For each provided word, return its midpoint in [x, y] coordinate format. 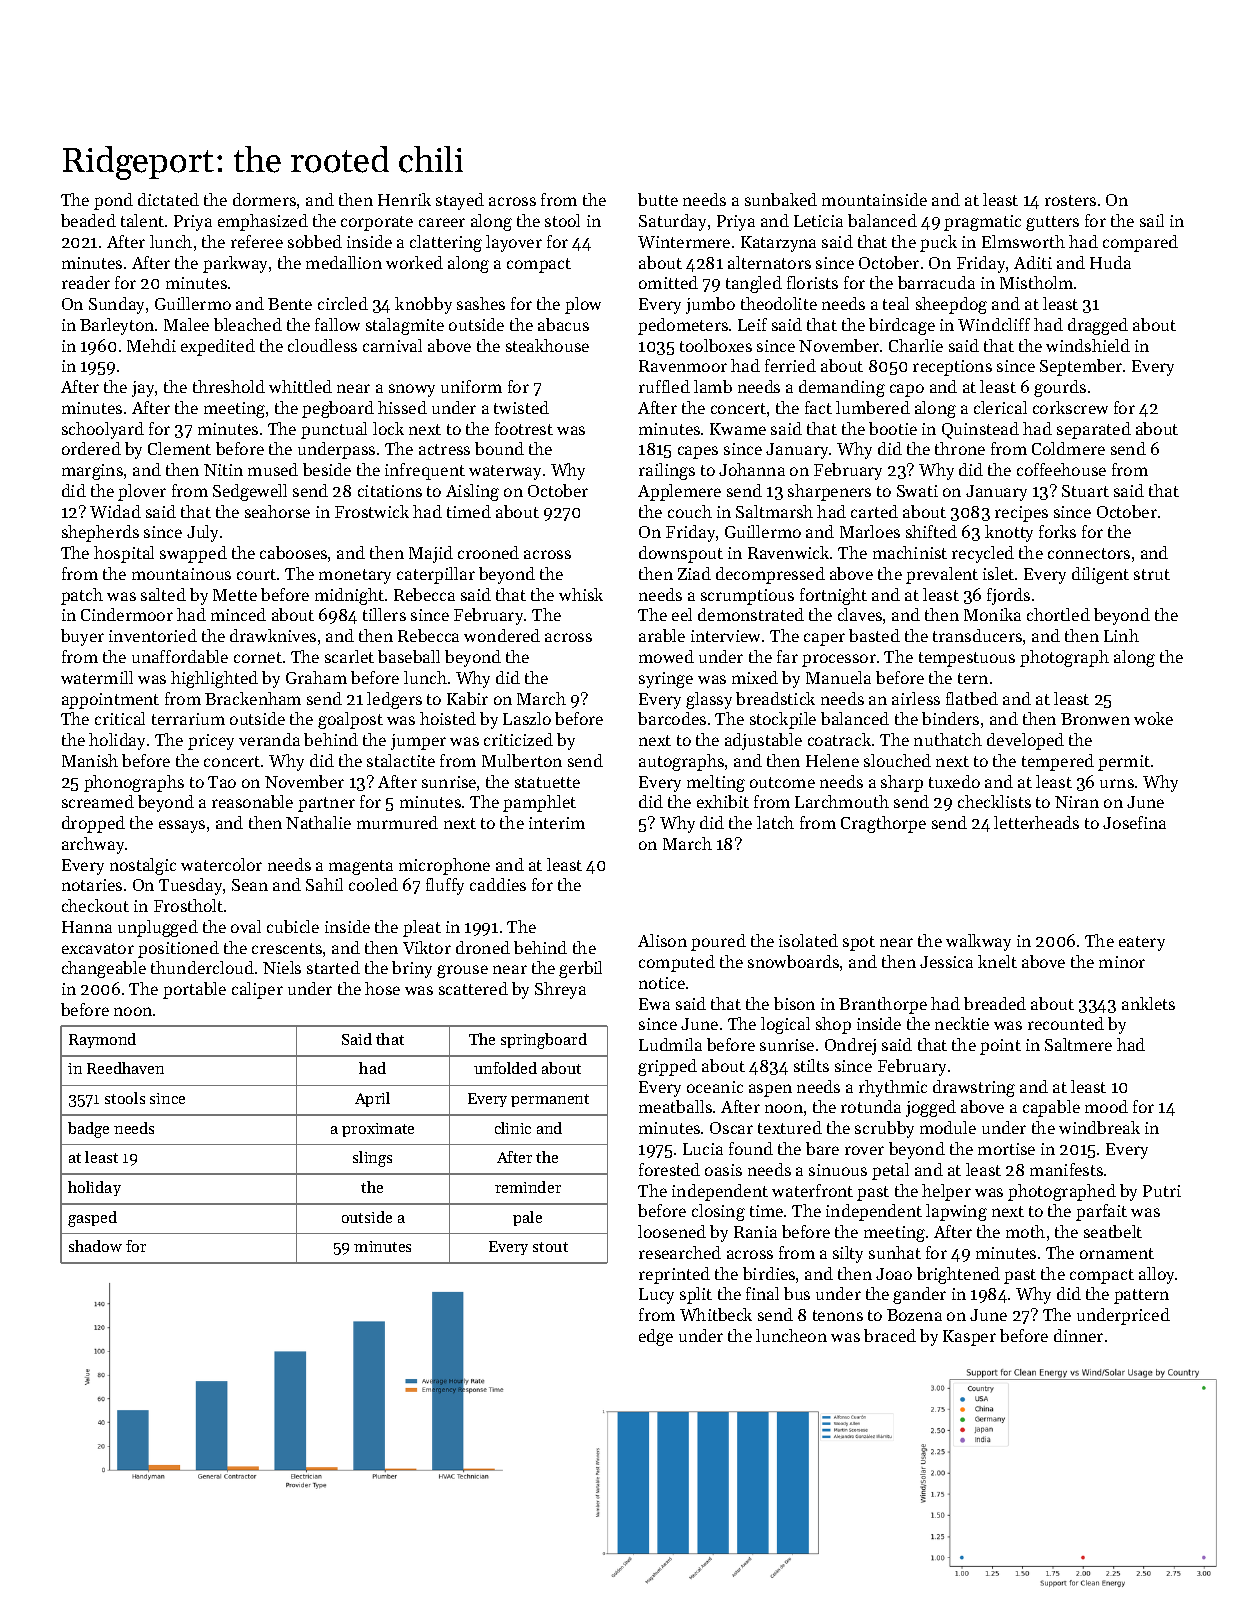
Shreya [560, 990]
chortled [1058, 614]
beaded [88, 220]
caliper [257, 990]
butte [658, 199]
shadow [95, 1246]
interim [557, 823]
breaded [995, 1003]
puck [938, 243]
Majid [431, 554]
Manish [90, 760]
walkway [978, 942]
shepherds [100, 533]
